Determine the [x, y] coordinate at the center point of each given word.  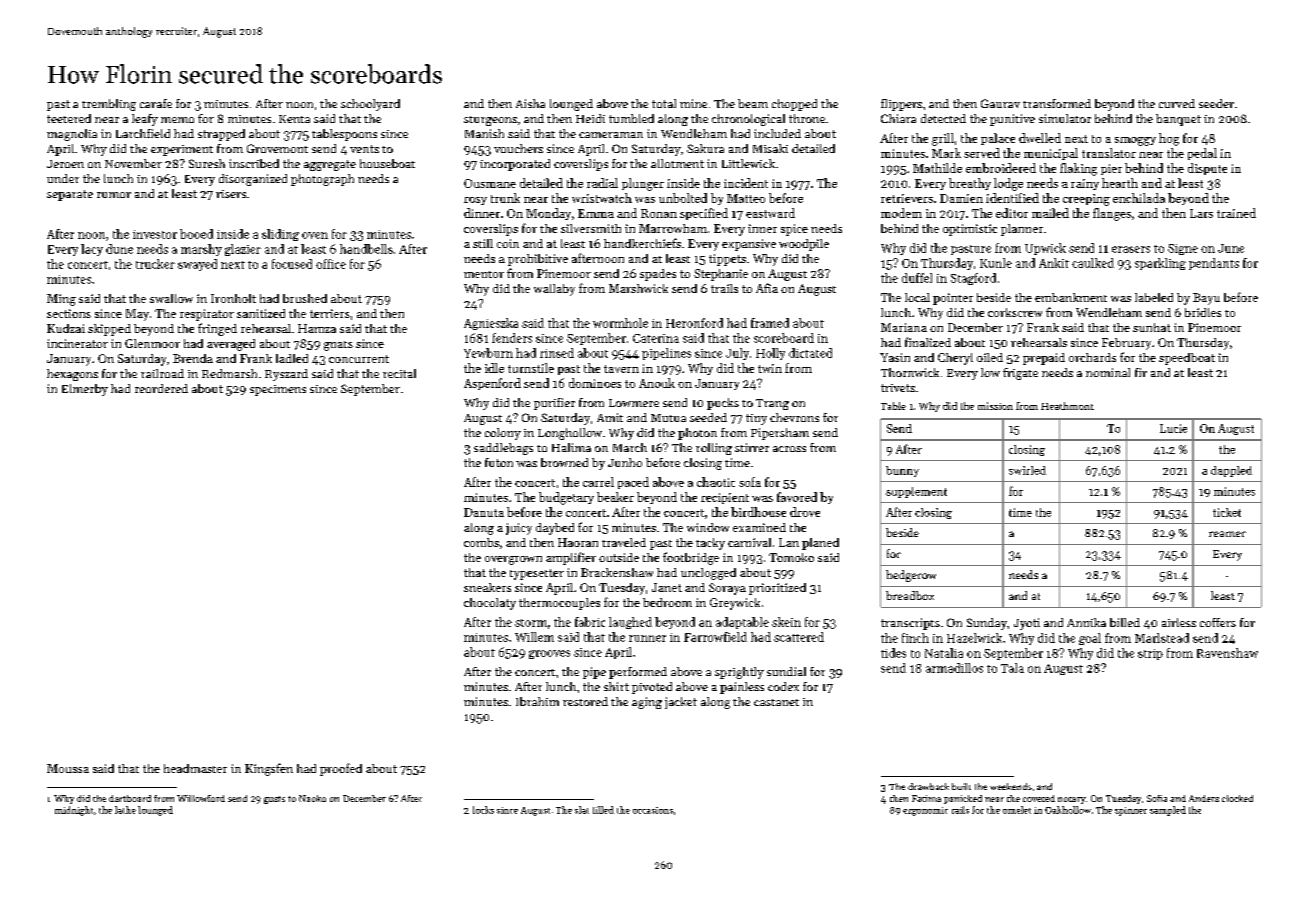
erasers [1131, 249]
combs [481, 542]
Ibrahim [537, 701]
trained [1236, 213]
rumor [114, 195]
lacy [92, 250]
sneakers [487, 587]
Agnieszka [491, 324]
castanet [776, 702]
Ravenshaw [1227, 653]
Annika [1086, 622]
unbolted [683, 198]
